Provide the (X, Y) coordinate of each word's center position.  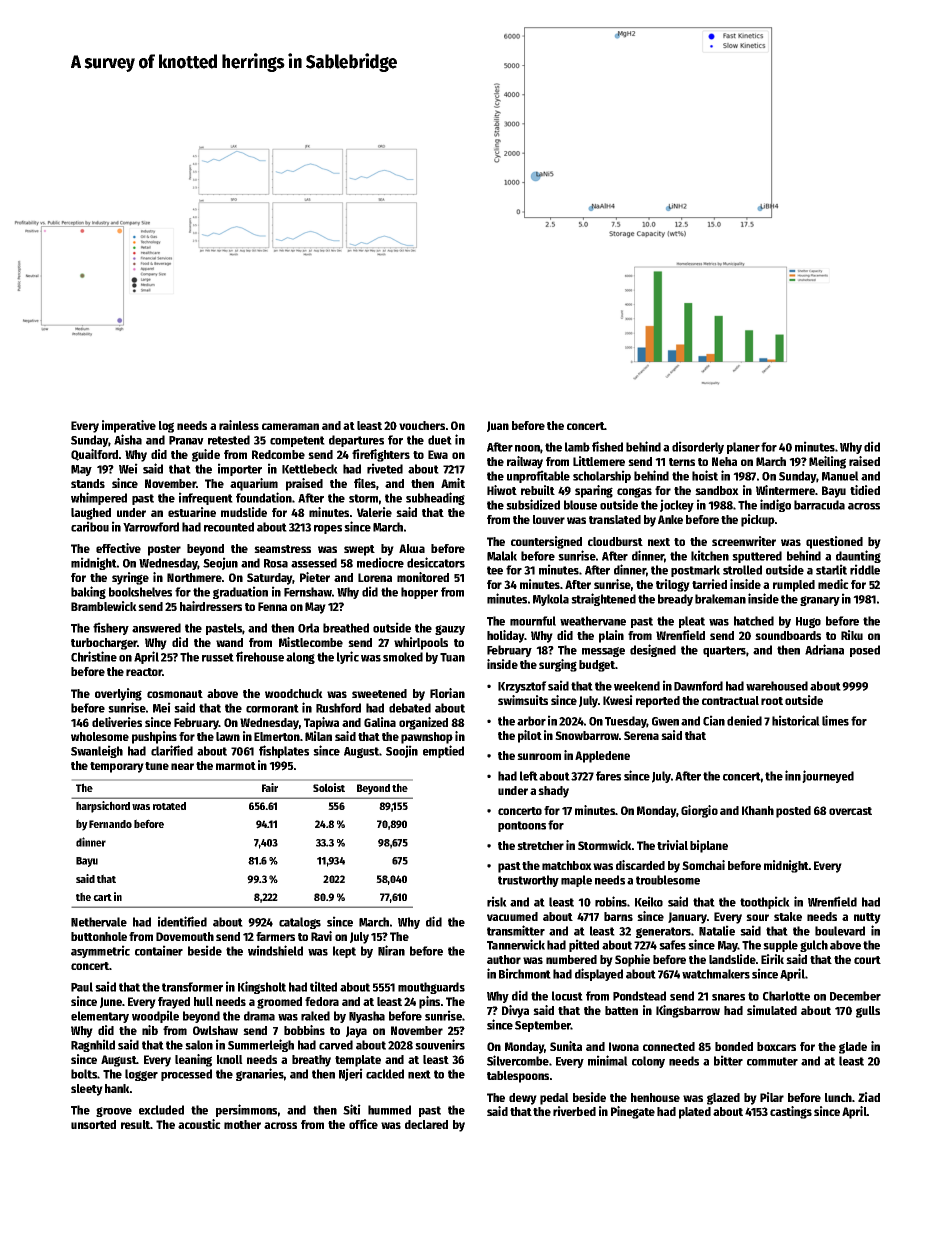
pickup (758, 520)
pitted (584, 945)
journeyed (828, 776)
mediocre (380, 562)
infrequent (206, 498)
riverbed (574, 1111)
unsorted (93, 1124)
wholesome (100, 736)
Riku (852, 635)
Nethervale (99, 922)
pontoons (522, 826)
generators (663, 932)
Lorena (375, 577)
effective (118, 548)
